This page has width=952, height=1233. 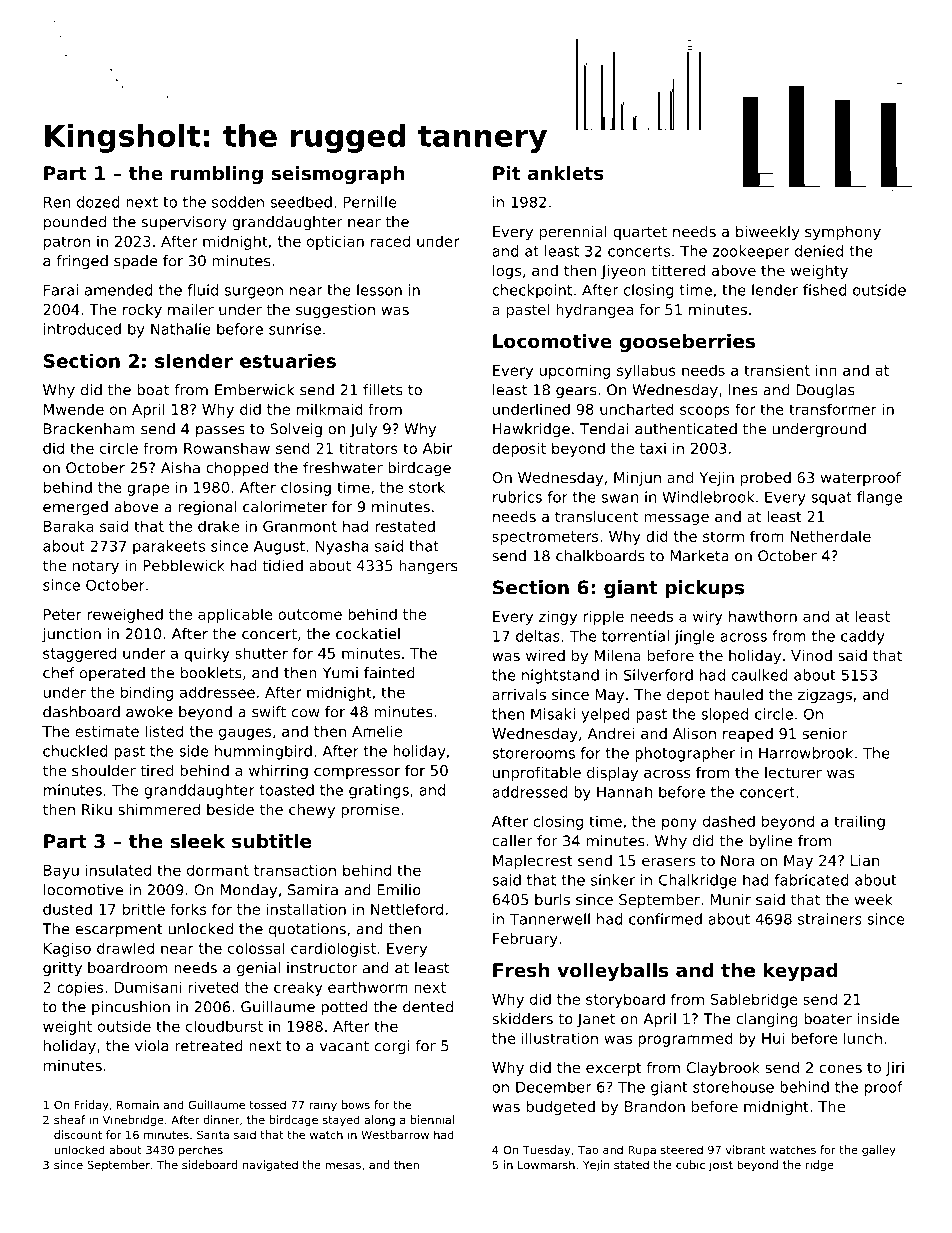 I want to click on reaped, so click(x=748, y=735).
